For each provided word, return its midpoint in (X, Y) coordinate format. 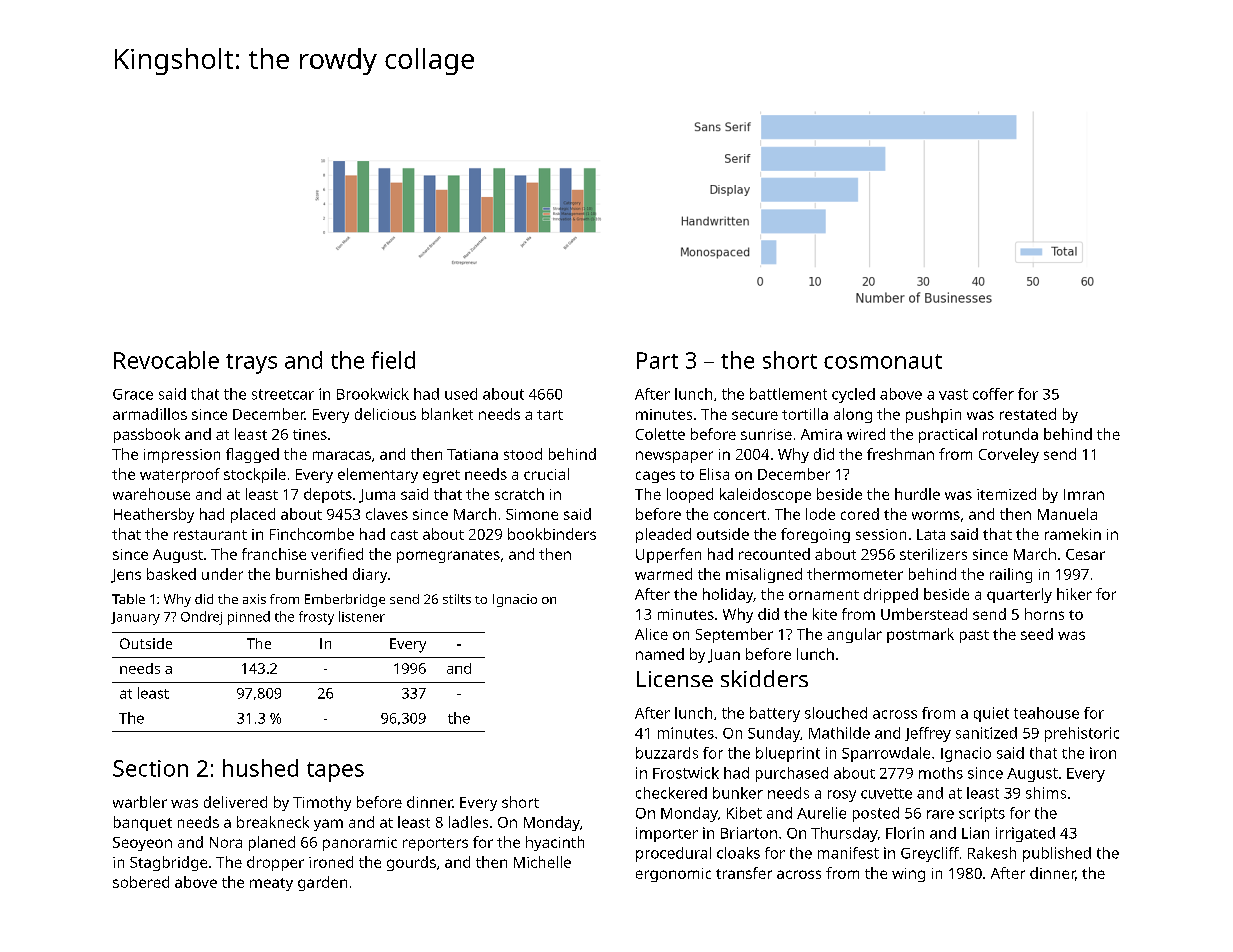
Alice (651, 634)
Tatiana (472, 454)
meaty (271, 884)
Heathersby (154, 515)
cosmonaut (883, 361)
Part (657, 360)
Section (150, 768)
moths (941, 773)
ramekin (1073, 534)
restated (1028, 414)
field (393, 360)
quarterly (1019, 595)
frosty (316, 618)
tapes (335, 772)
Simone (532, 514)
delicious (385, 414)
